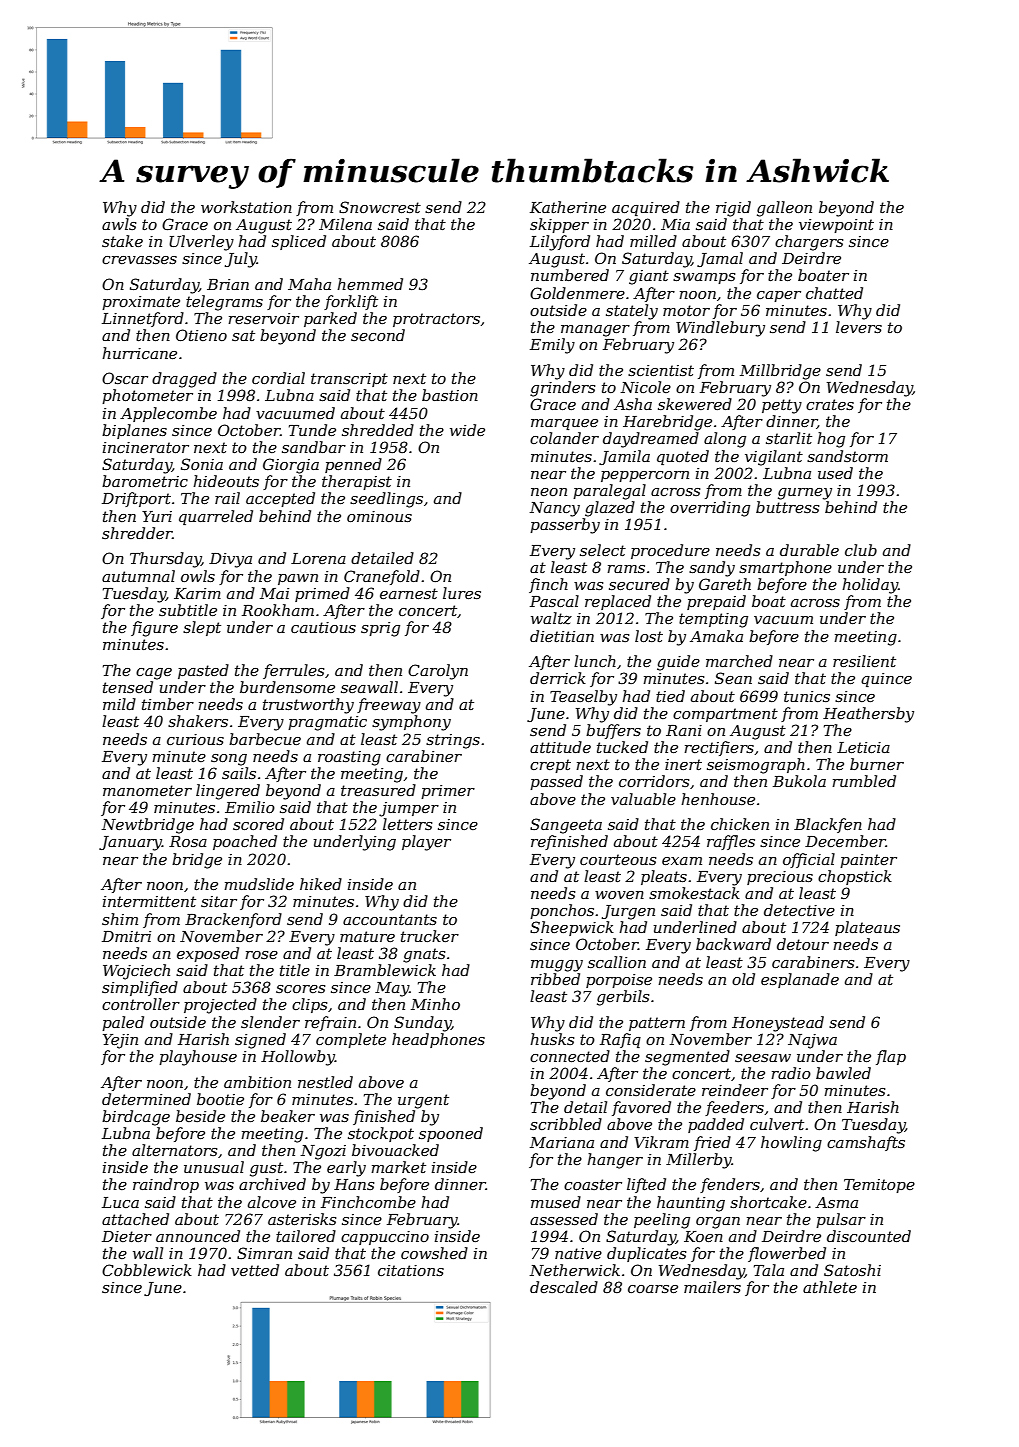 This page has height=1447, width=1019. I want to click on vetted, so click(255, 1270).
